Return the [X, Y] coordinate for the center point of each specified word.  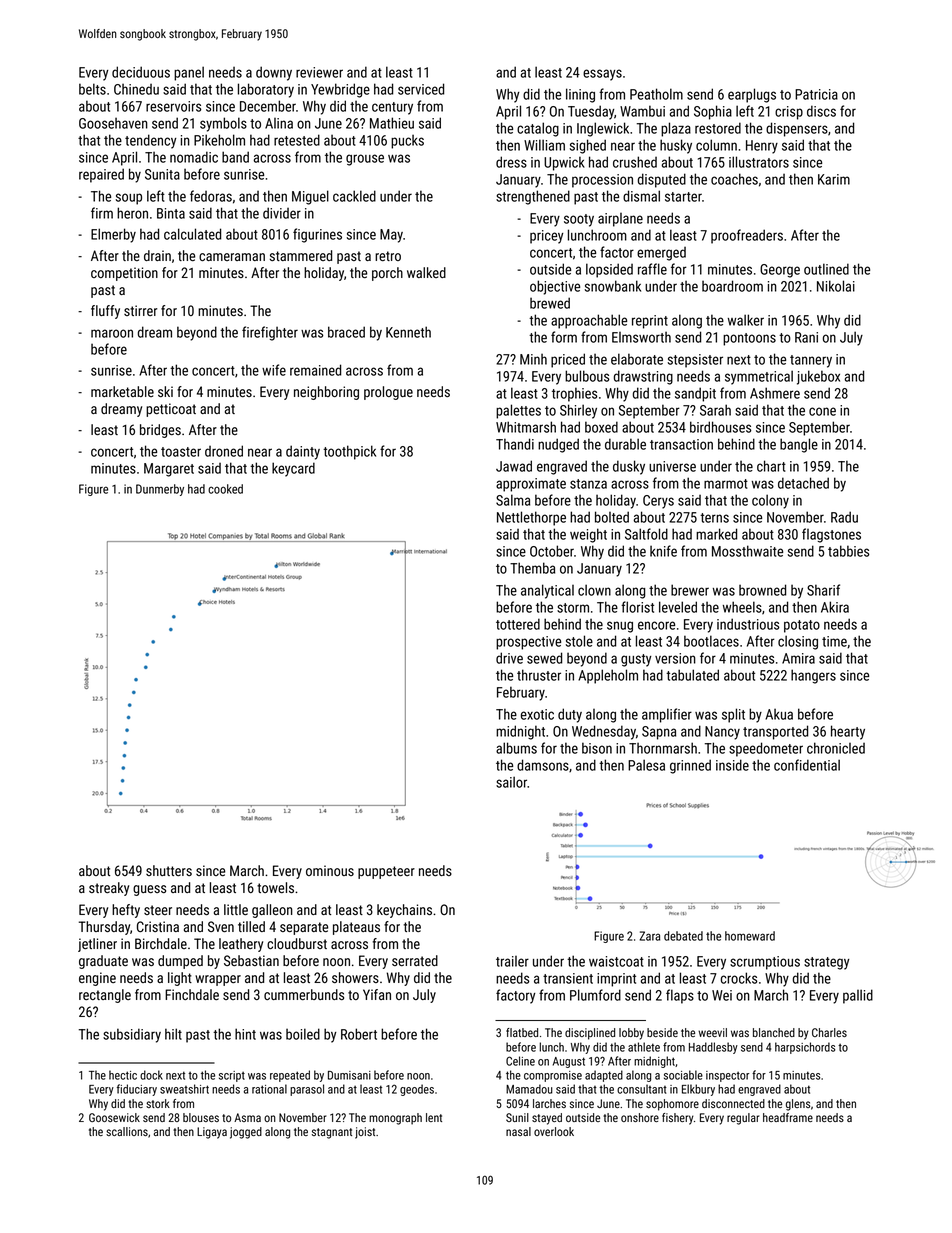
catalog [538, 129]
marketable [122, 391]
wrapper [218, 980]
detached [803, 483]
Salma [513, 500]
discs [821, 111]
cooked [225, 489]
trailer [512, 961]
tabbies [849, 551]
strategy [827, 963]
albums [516, 748]
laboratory [266, 90]
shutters [169, 870]
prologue [388, 393]
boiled [303, 1034]
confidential [807, 765]
